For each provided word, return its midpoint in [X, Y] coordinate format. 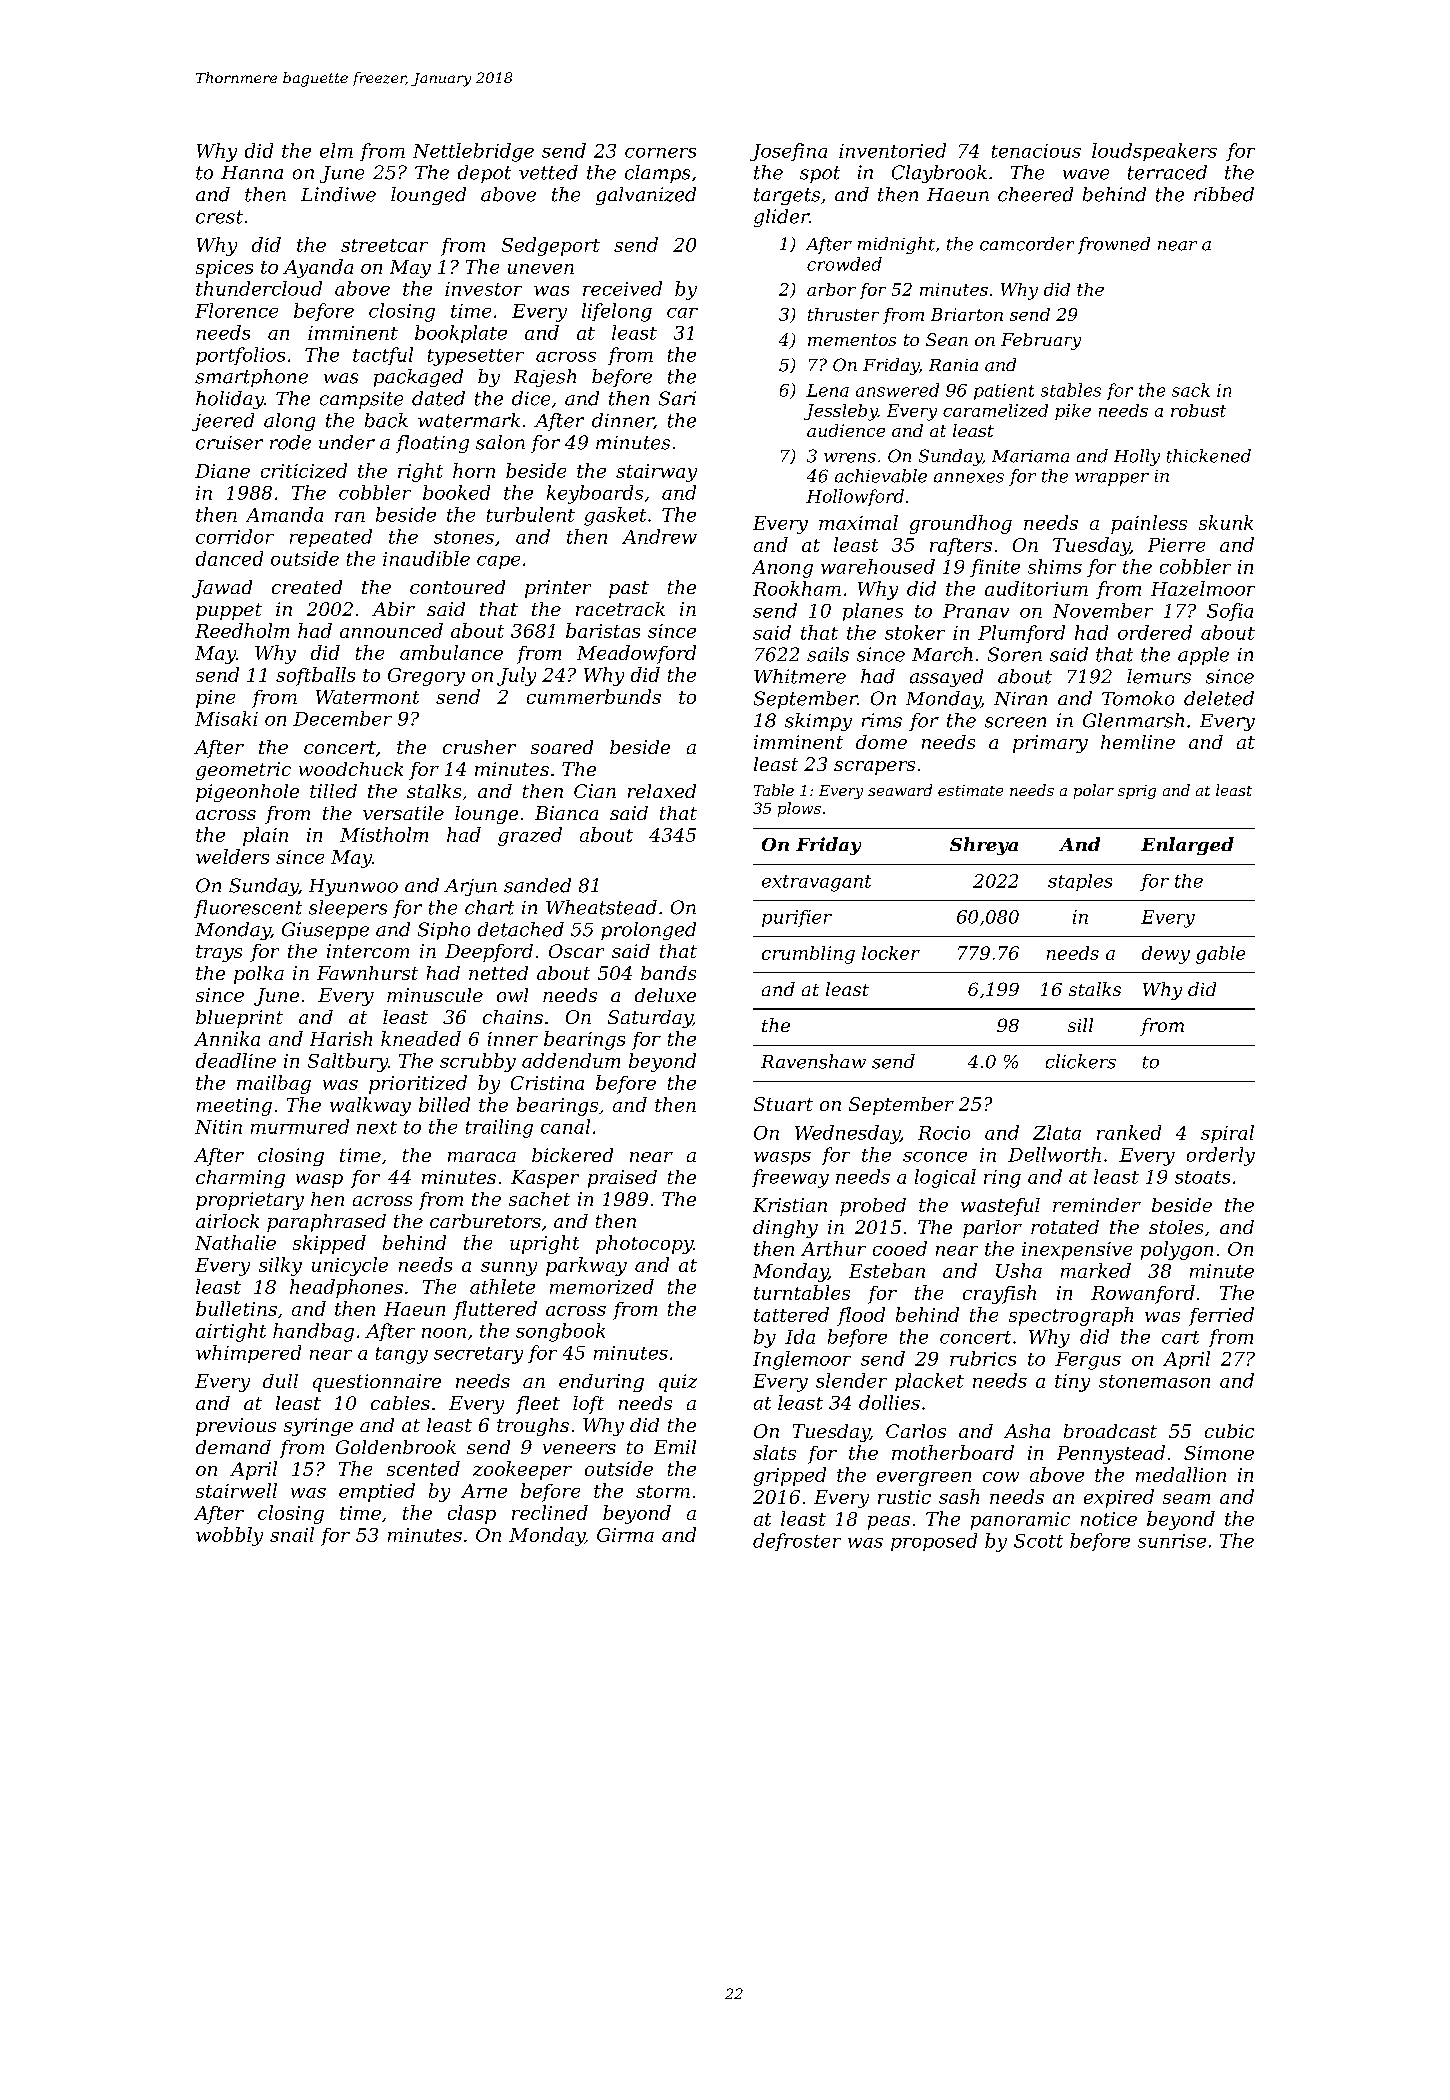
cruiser [229, 443]
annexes [969, 478]
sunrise [1172, 1541]
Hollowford [855, 497]
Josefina [788, 152]
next [377, 1127]
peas [889, 1523]
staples [1080, 882]
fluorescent [248, 909]
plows [799, 809]
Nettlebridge [473, 152]
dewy [1166, 955]
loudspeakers [1154, 152]
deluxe [665, 995]
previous [236, 1427]
